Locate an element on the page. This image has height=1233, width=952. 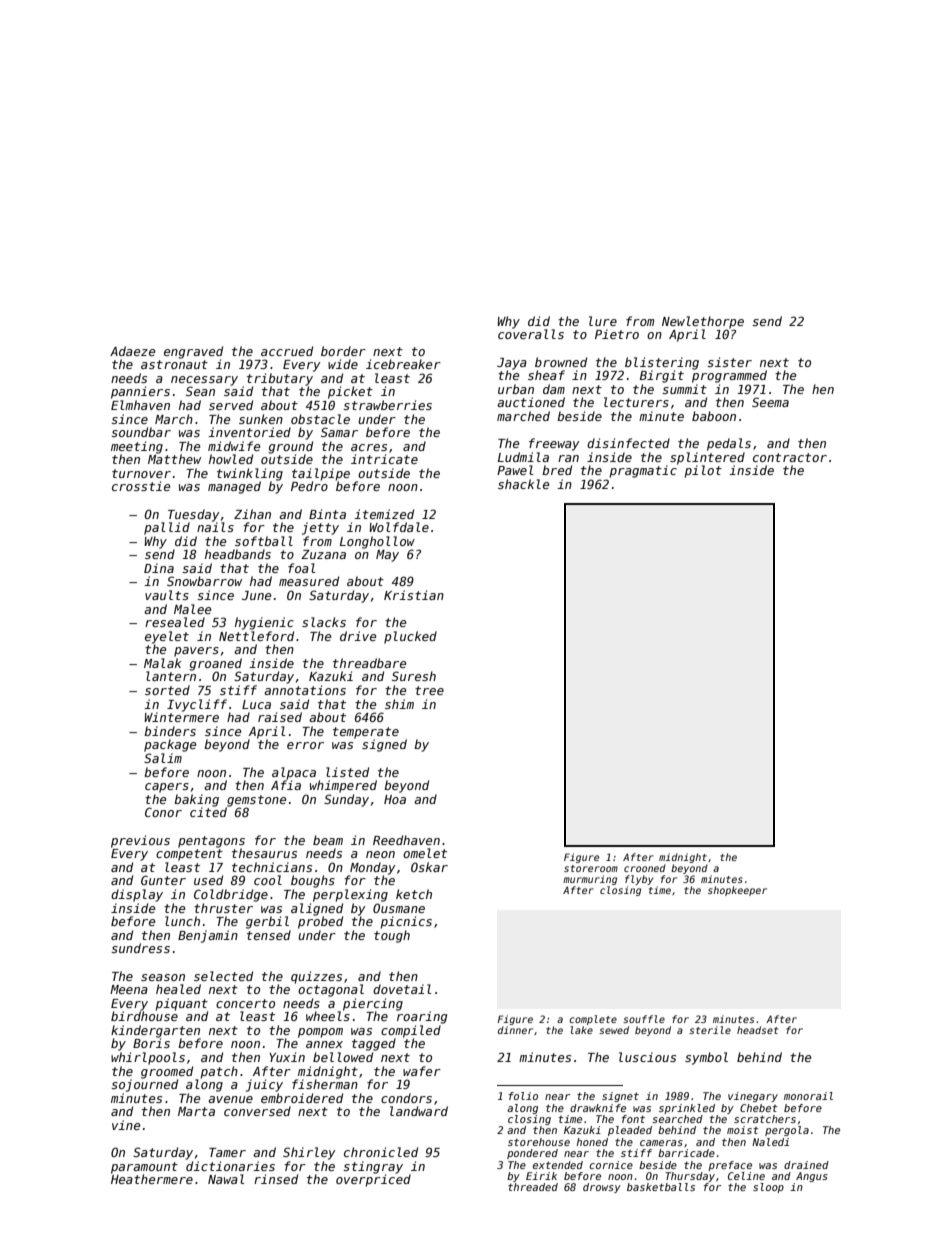
tree is located at coordinates (429, 690).
